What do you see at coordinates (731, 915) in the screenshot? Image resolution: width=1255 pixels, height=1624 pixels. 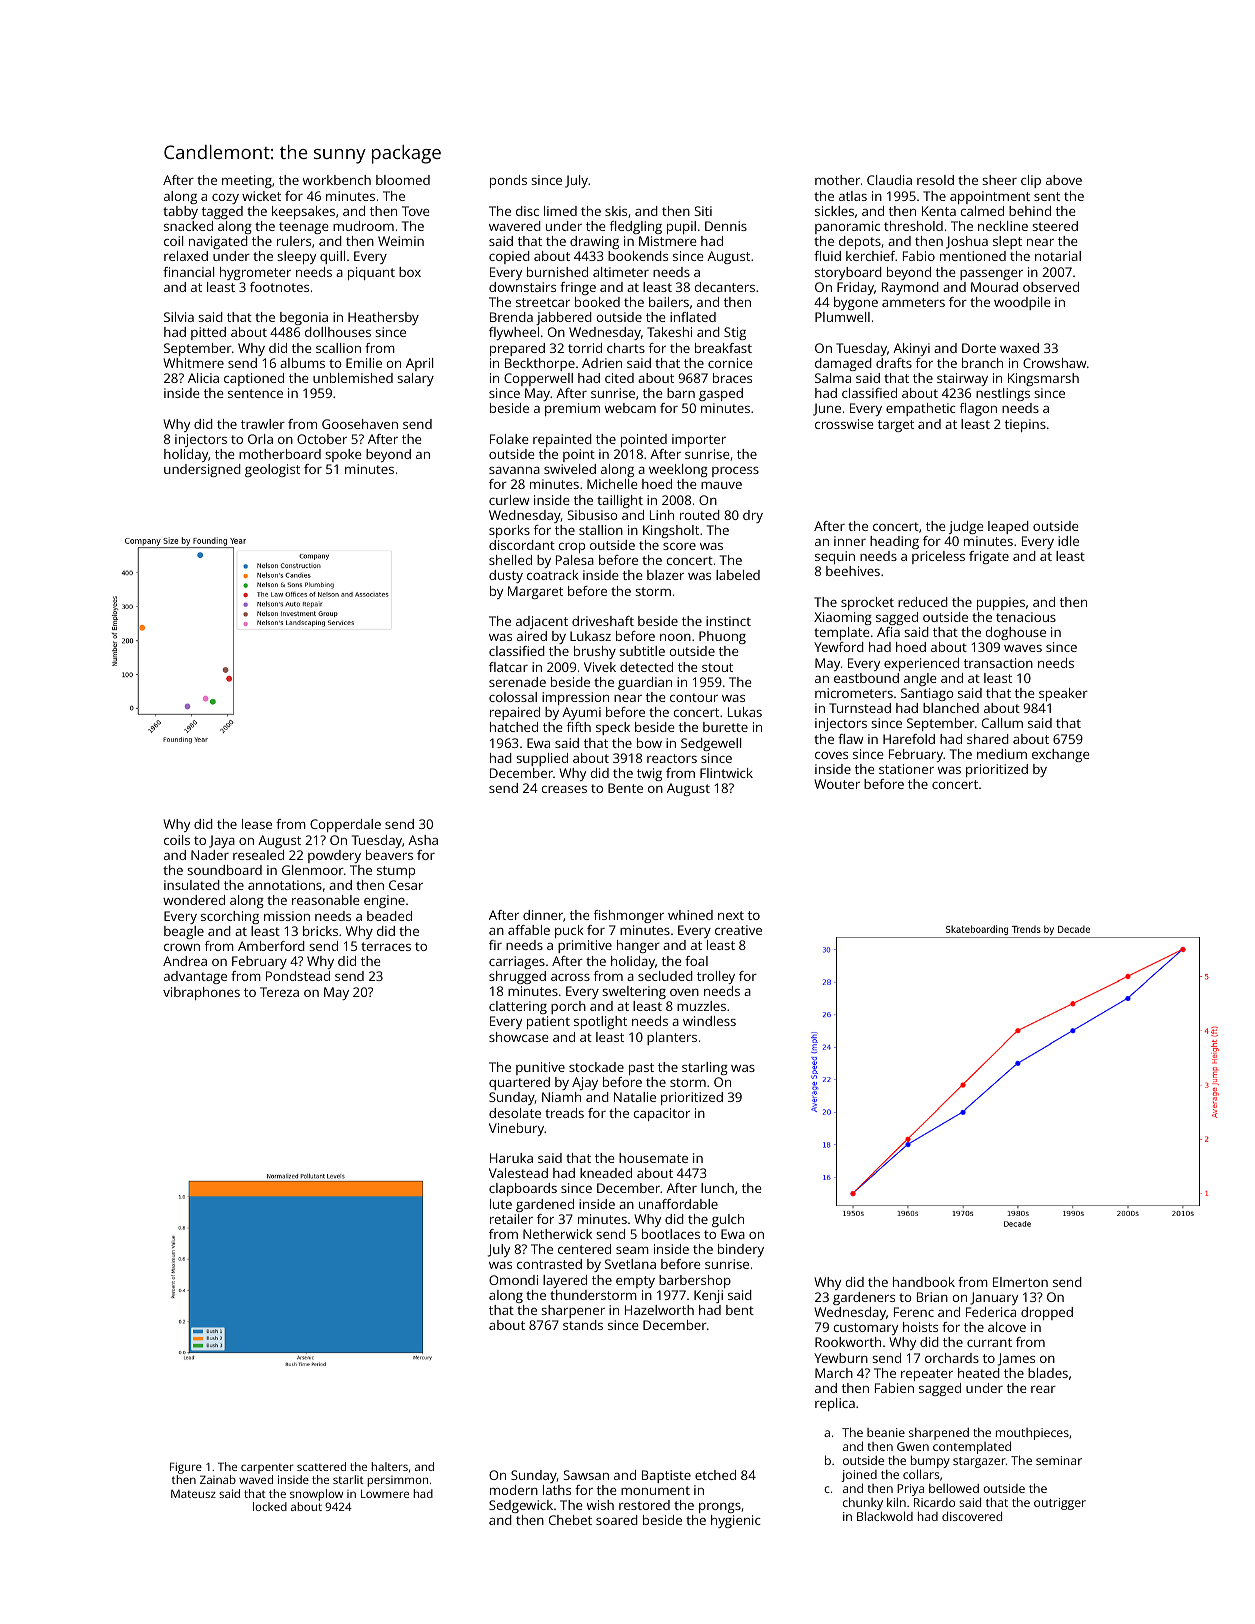 I see `next` at bounding box center [731, 915].
